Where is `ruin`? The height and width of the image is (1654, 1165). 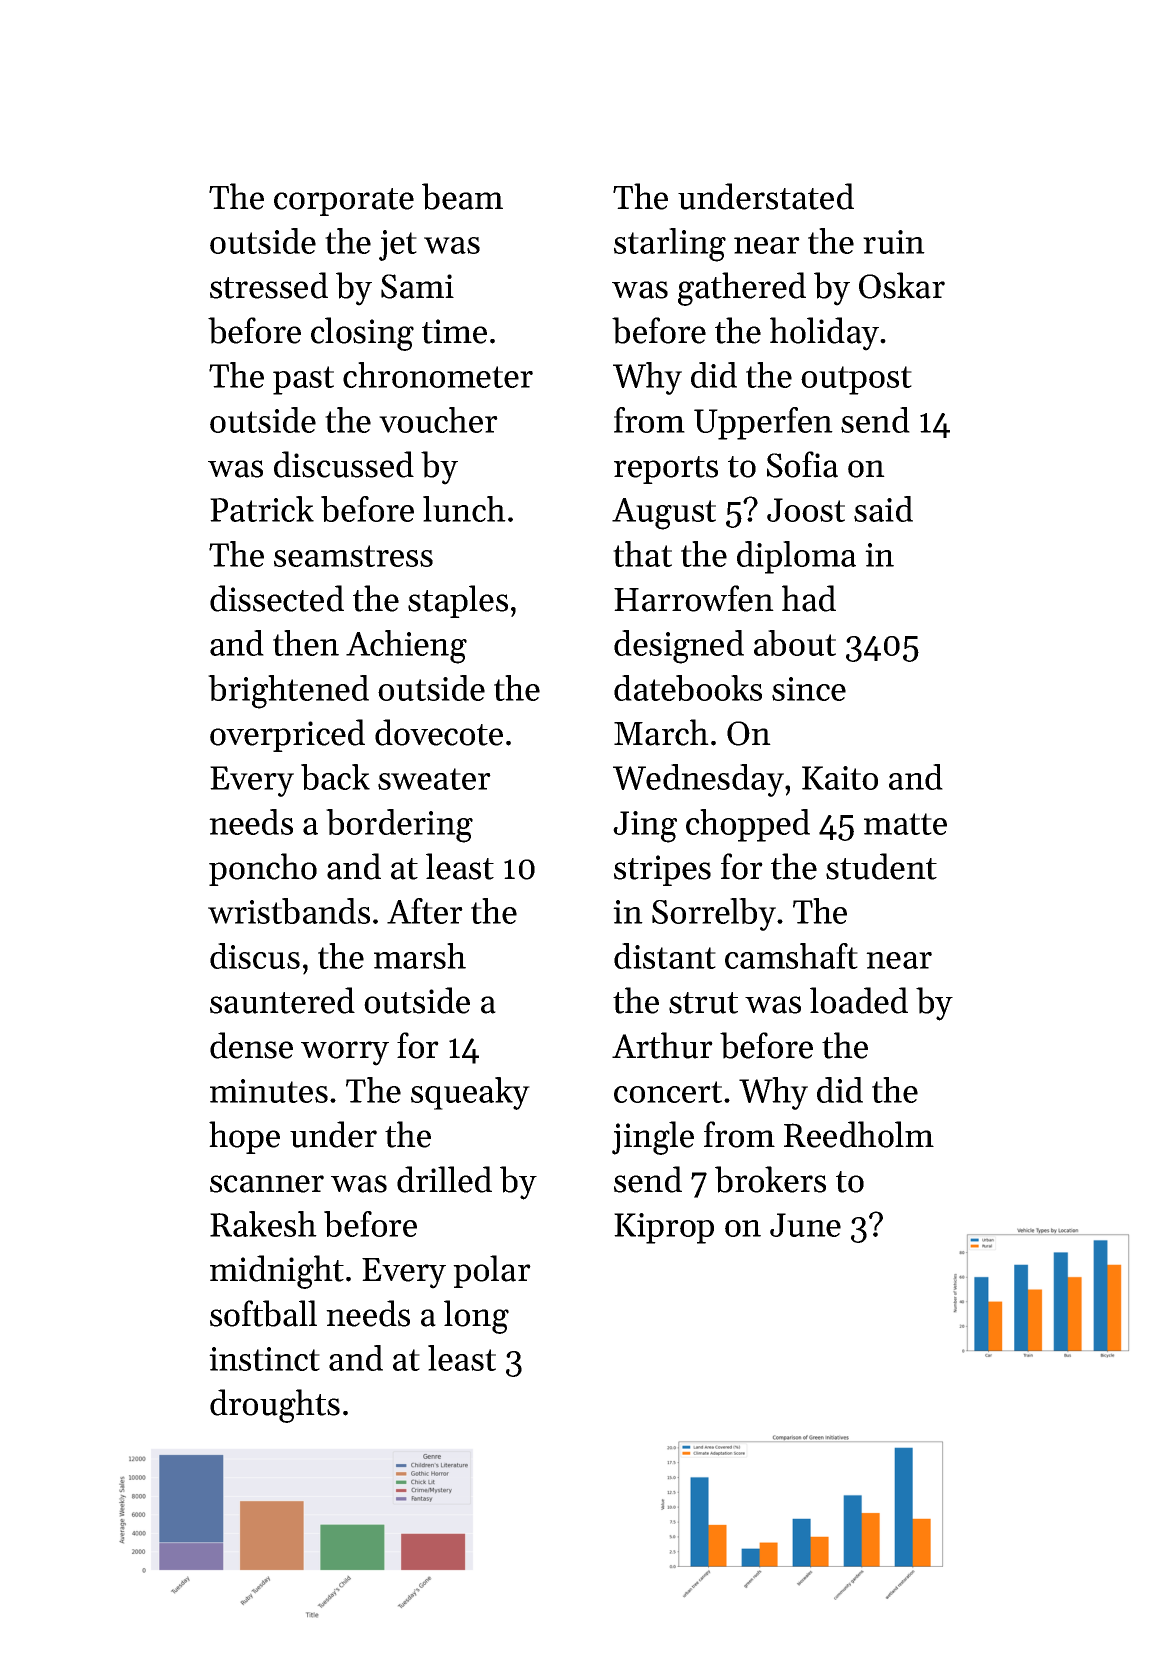
ruin is located at coordinates (894, 242).
